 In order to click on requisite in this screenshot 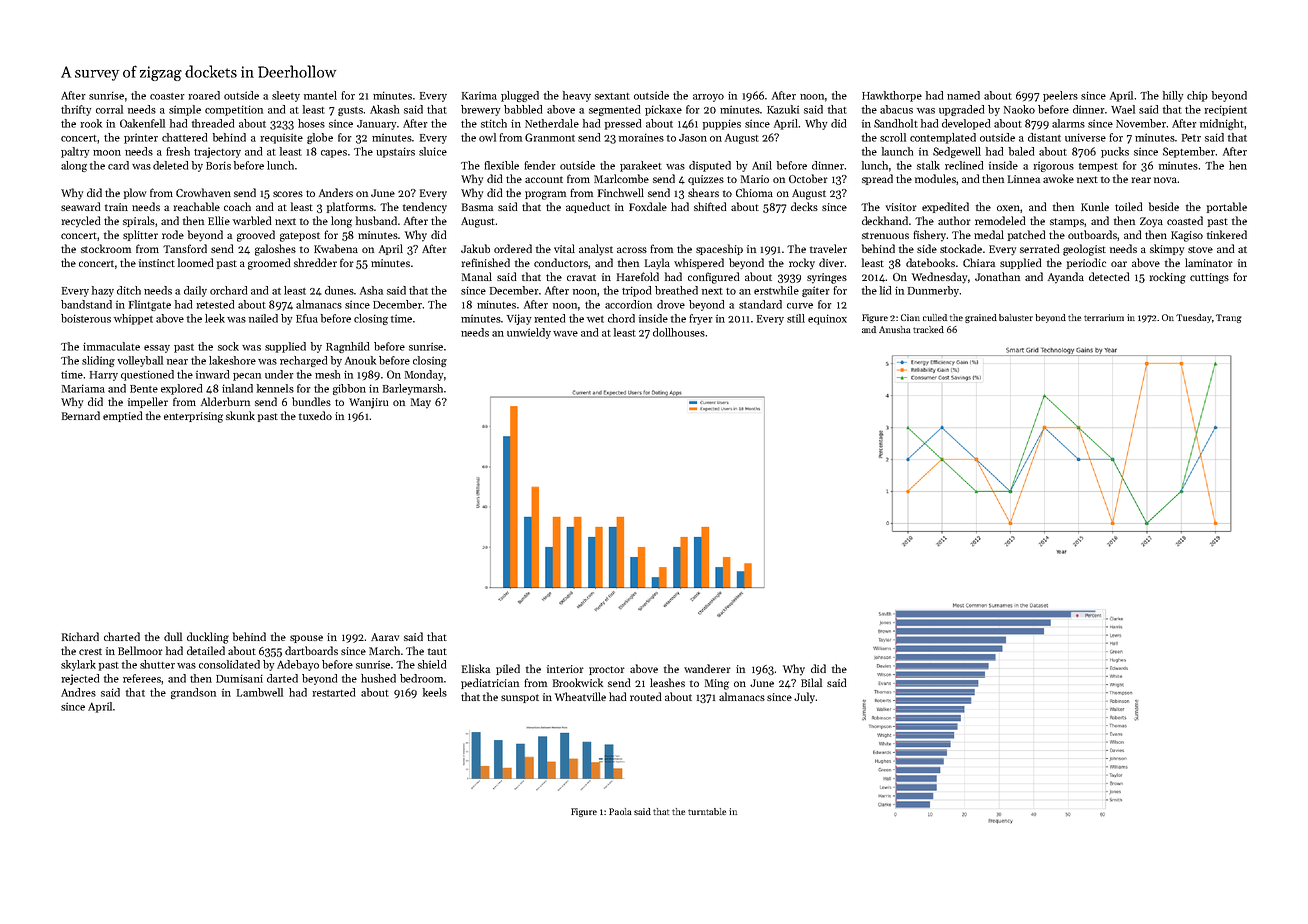, I will do `click(281, 138)`.
